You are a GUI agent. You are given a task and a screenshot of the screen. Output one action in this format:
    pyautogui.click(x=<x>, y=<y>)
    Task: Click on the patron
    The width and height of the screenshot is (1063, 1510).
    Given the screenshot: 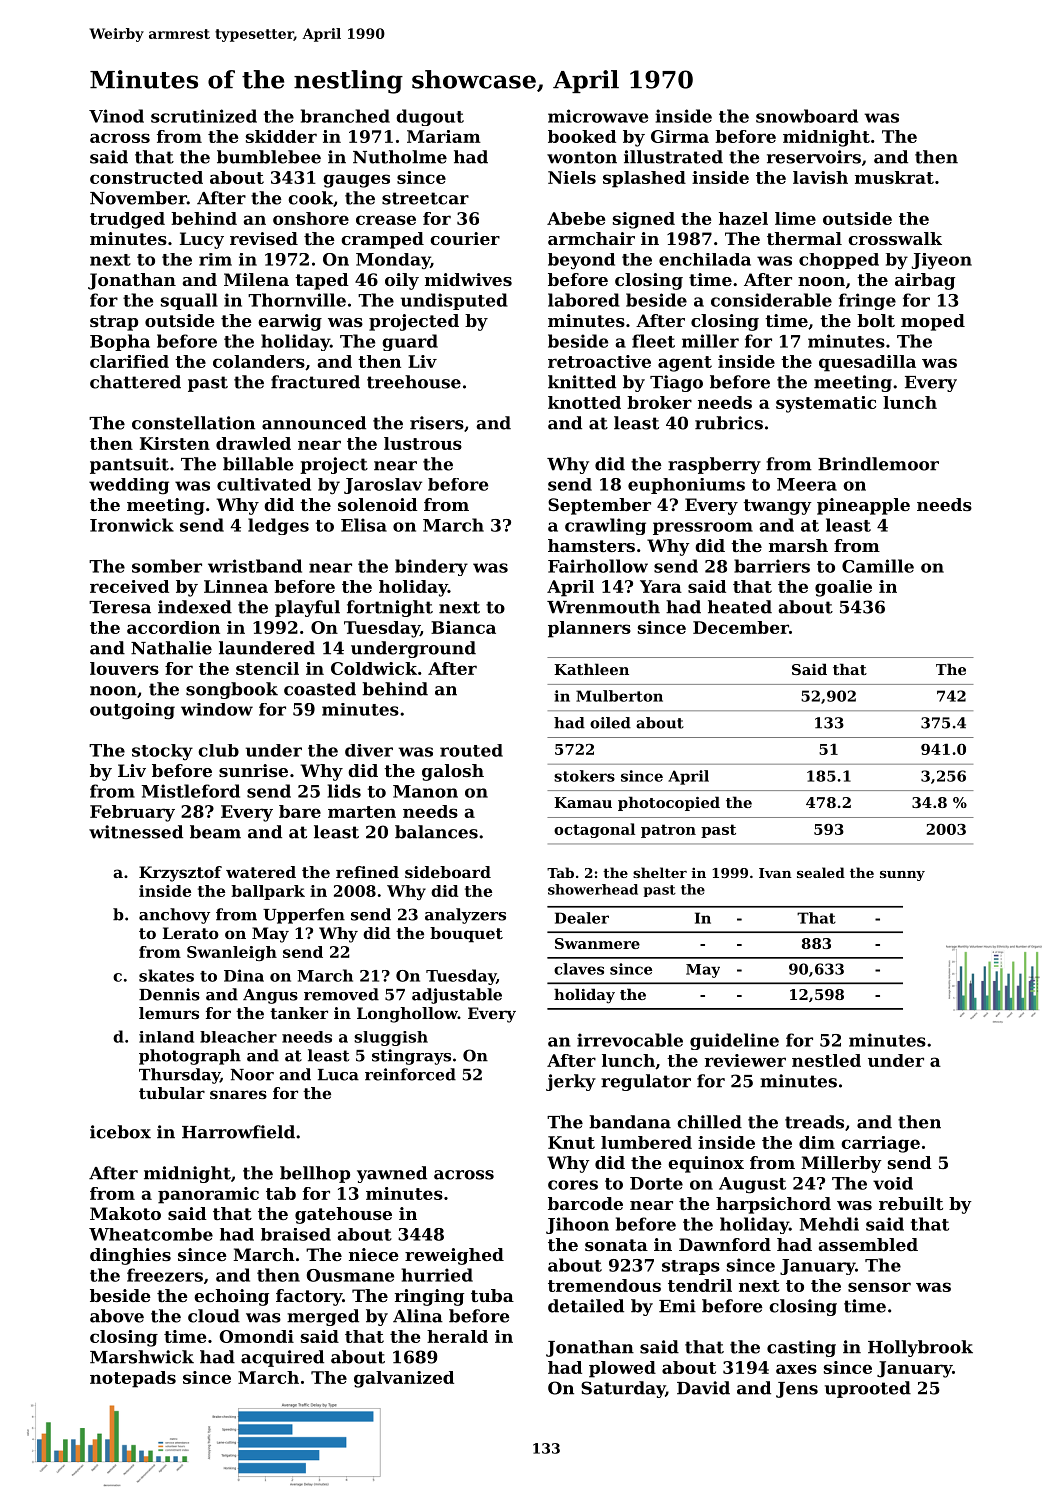 What is the action you would take?
    pyautogui.click(x=668, y=831)
